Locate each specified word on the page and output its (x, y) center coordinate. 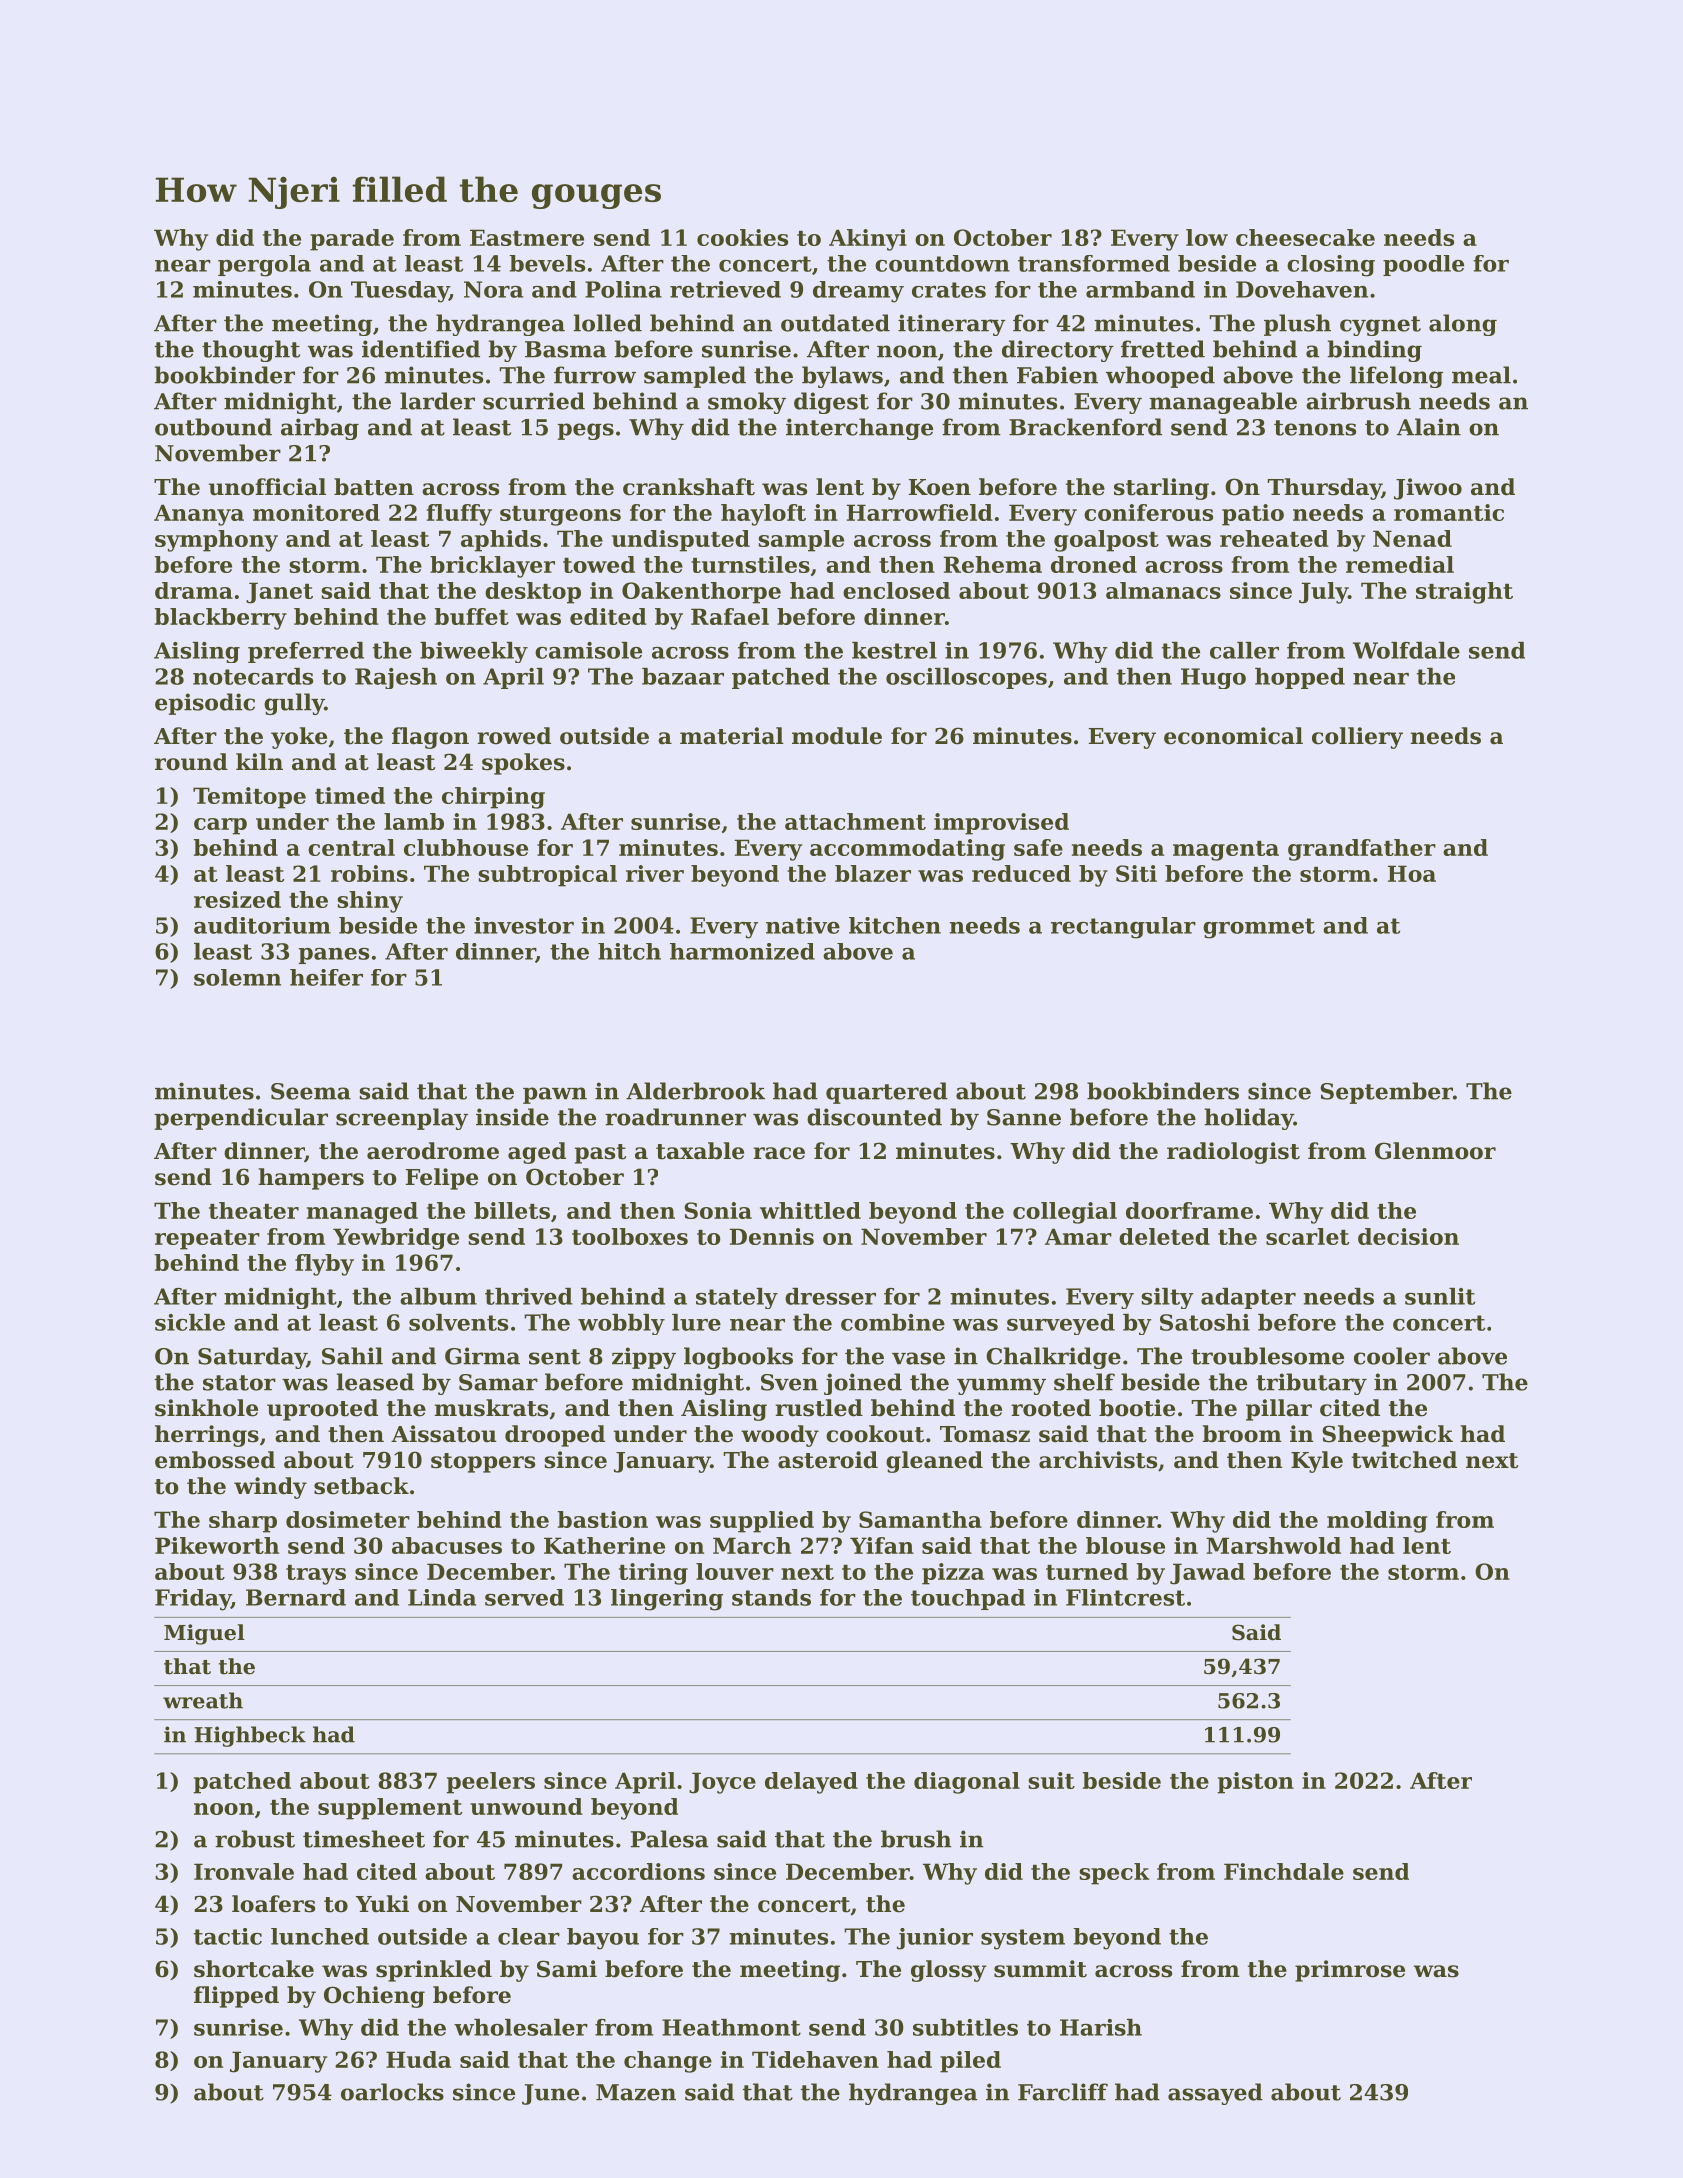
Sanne (1024, 1117)
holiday (1249, 1119)
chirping (493, 798)
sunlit (1440, 1296)
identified (421, 349)
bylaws (842, 377)
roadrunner (675, 1117)
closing (1331, 266)
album (438, 1296)
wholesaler (521, 2027)
